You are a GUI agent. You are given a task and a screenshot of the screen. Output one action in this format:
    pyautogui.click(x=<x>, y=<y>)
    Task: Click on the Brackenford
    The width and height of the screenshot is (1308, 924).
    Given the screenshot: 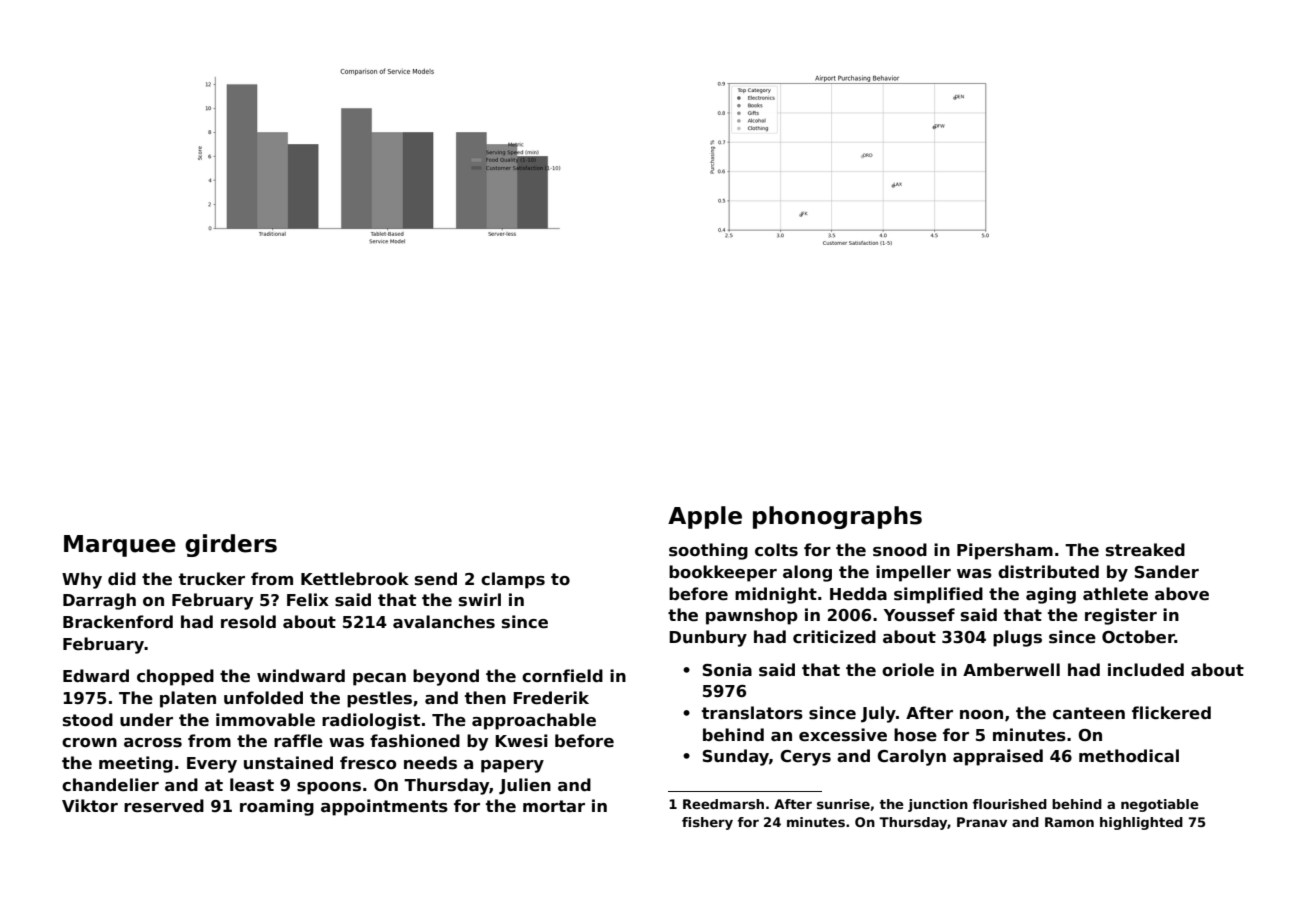 What is the action you would take?
    pyautogui.click(x=118, y=622)
